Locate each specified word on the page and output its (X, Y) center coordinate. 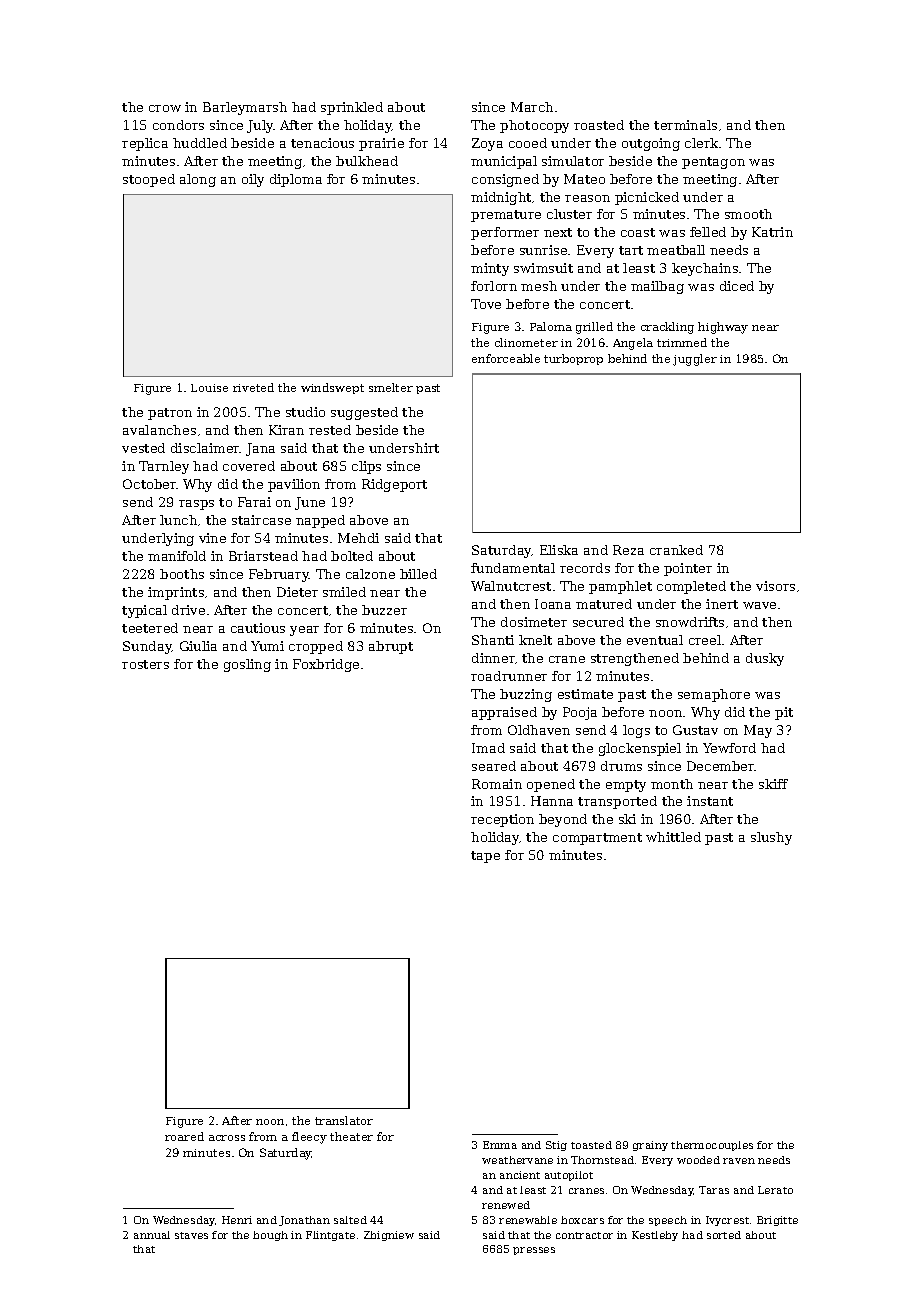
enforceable (506, 358)
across (227, 1138)
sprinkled (352, 108)
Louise (209, 388)
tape (485, 857)
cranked (676, 550)
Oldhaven (539, 730)
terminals (685, 125)
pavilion (294, 485)
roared (184, 1136)
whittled (673, 837)
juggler (695, 360)
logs (636, 731)
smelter (391, 387)
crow (165, 108)
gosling (247, 665)
